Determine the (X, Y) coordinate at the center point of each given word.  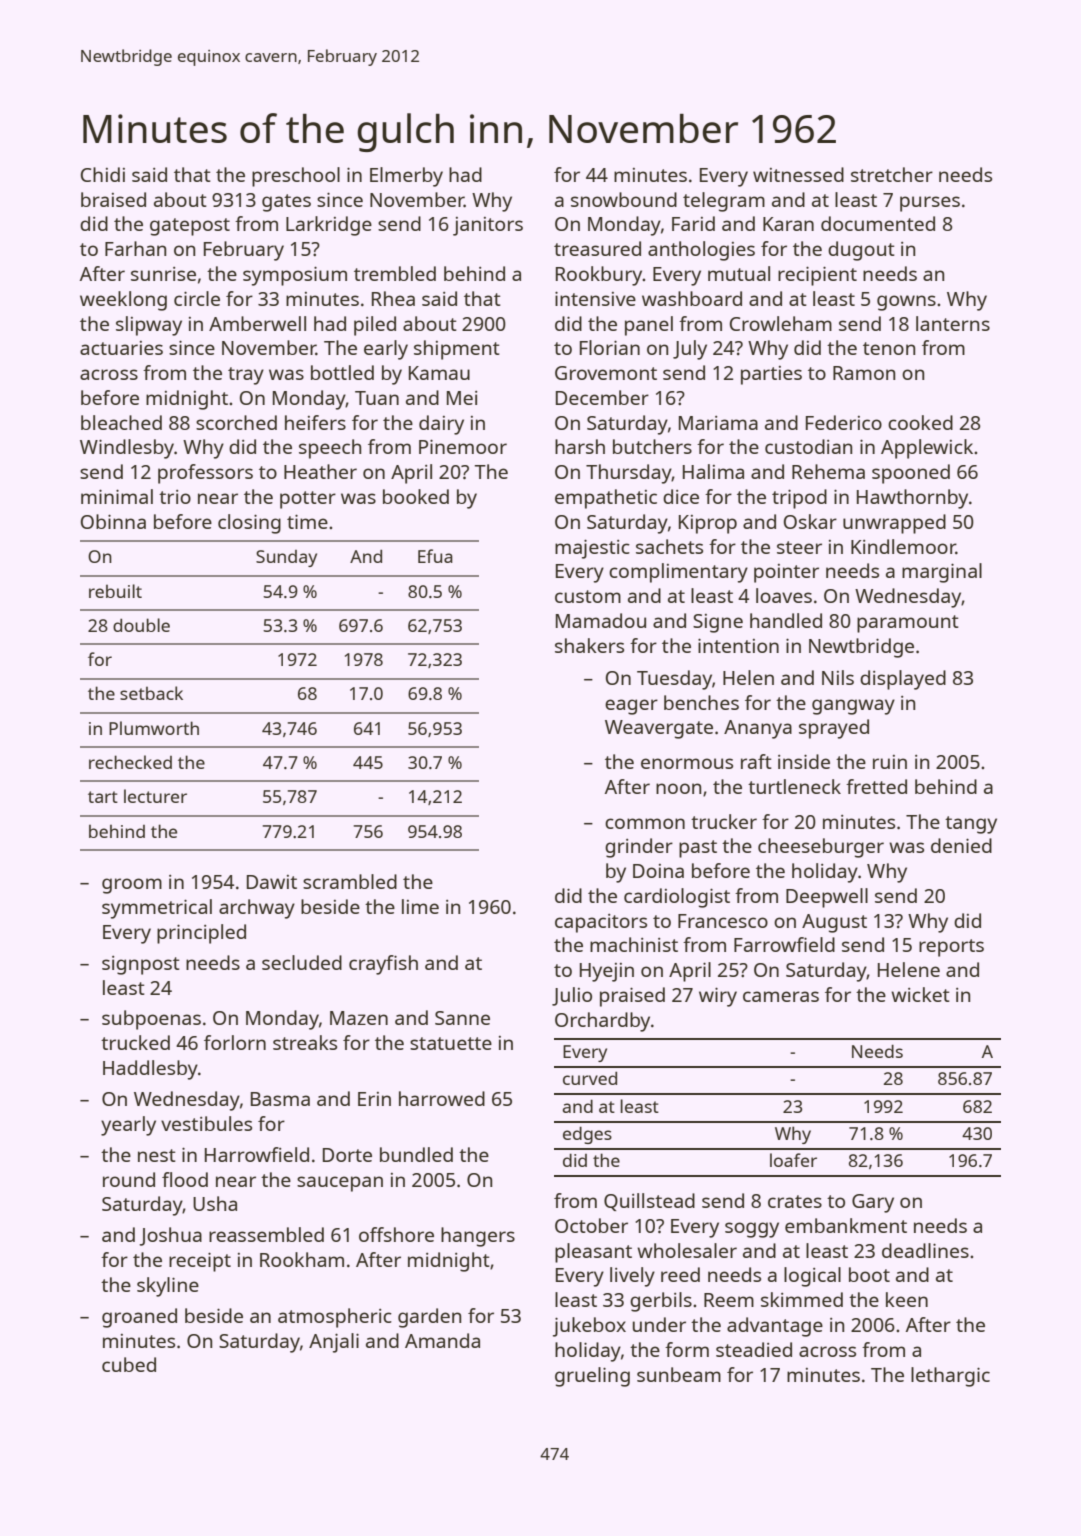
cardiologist (677, 898)
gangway (853, 707)
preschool (296, 177)
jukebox (589, 1327)
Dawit (272, 882)
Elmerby (406, 177)
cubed (129, 1364)
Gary (873, 1203)
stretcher (892, 174)
